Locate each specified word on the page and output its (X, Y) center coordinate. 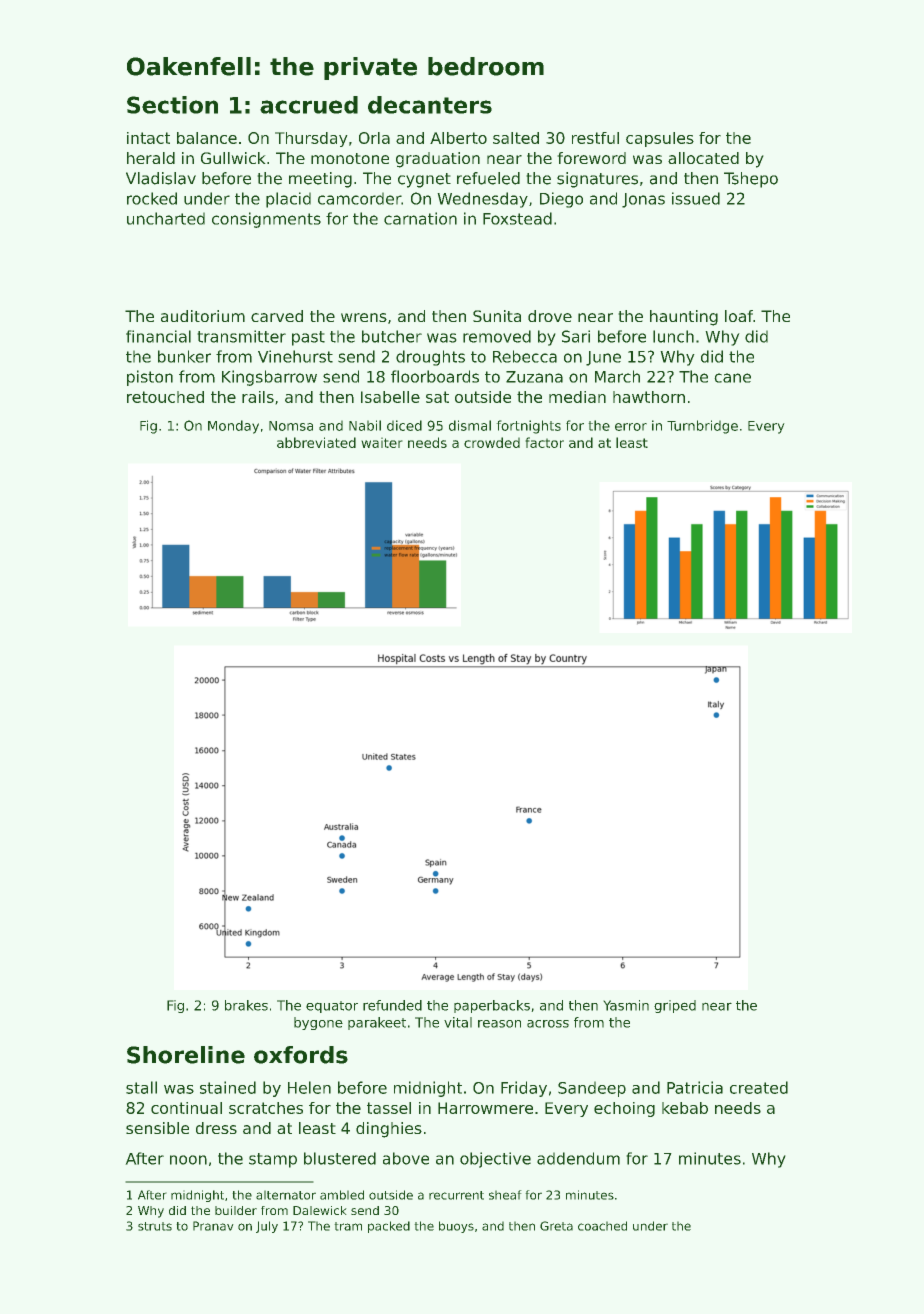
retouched (165, 397)
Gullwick (233, 158)
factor (544, 442)
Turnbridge (702, 427)
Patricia (695, 1087)
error (631, 427)
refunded (392, 1005)
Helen (309, 1087)
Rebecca (525, 356)
